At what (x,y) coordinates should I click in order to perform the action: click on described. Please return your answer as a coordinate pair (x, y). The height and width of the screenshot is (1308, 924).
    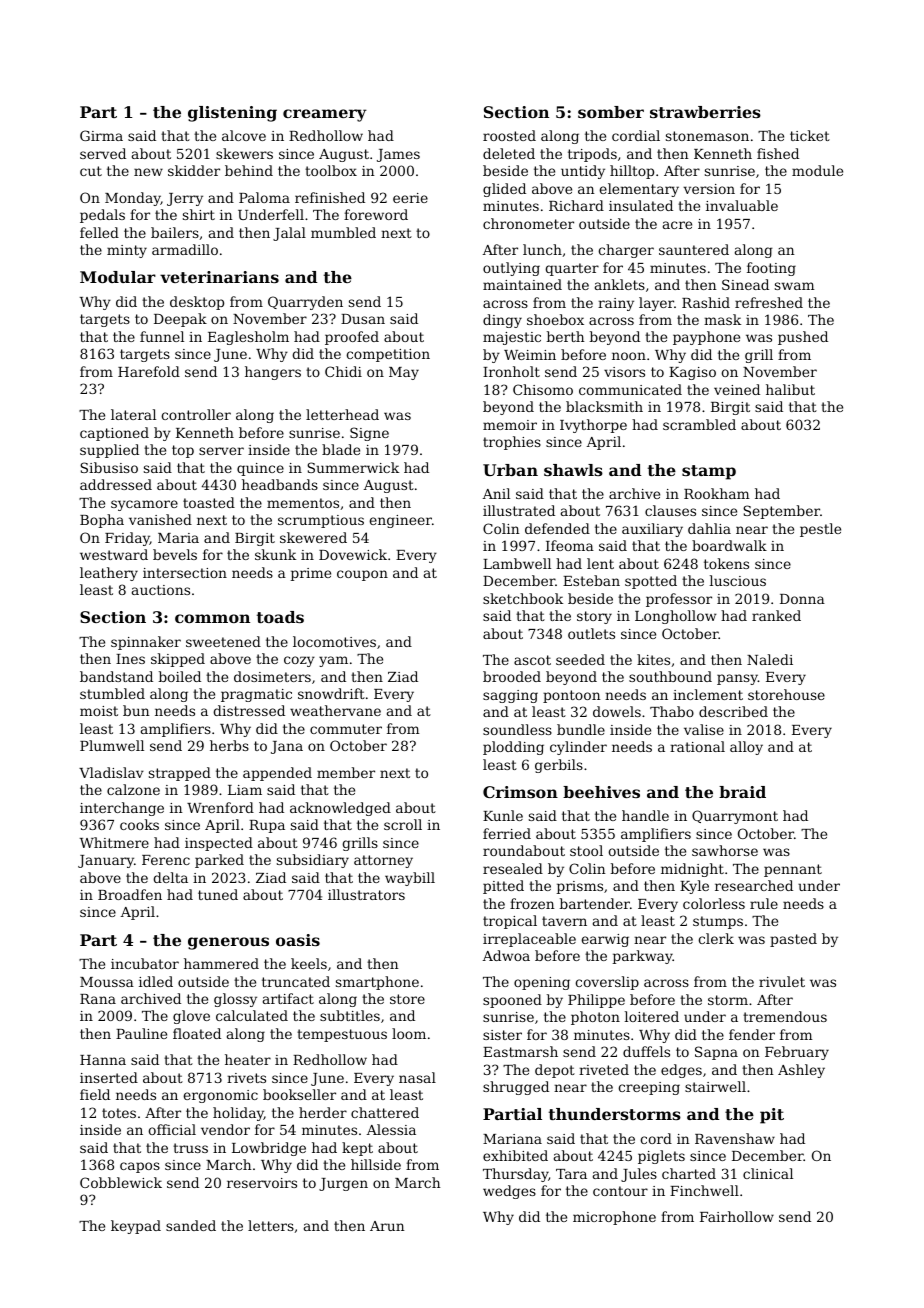
    Looking at the image, I should click on (733, 711).
